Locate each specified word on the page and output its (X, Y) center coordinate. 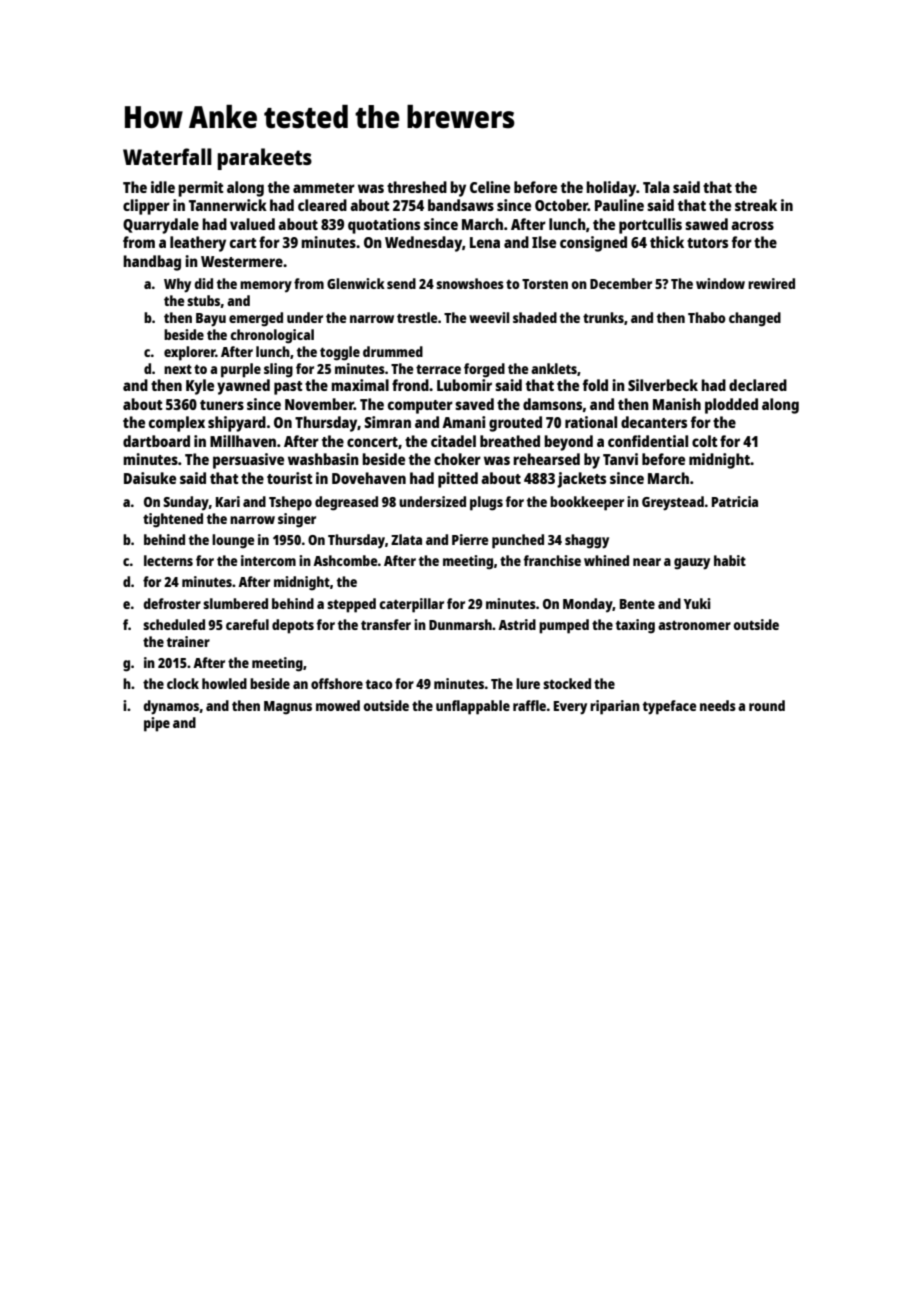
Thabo (707, 317)
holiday (611, 189)
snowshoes (470, 283)
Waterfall (167, 156)
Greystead (673, 503)
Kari (228, 501)
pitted (458, 480)
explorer (190, 353)
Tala (656, 187)
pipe (157, 724)
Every (570, 708)
